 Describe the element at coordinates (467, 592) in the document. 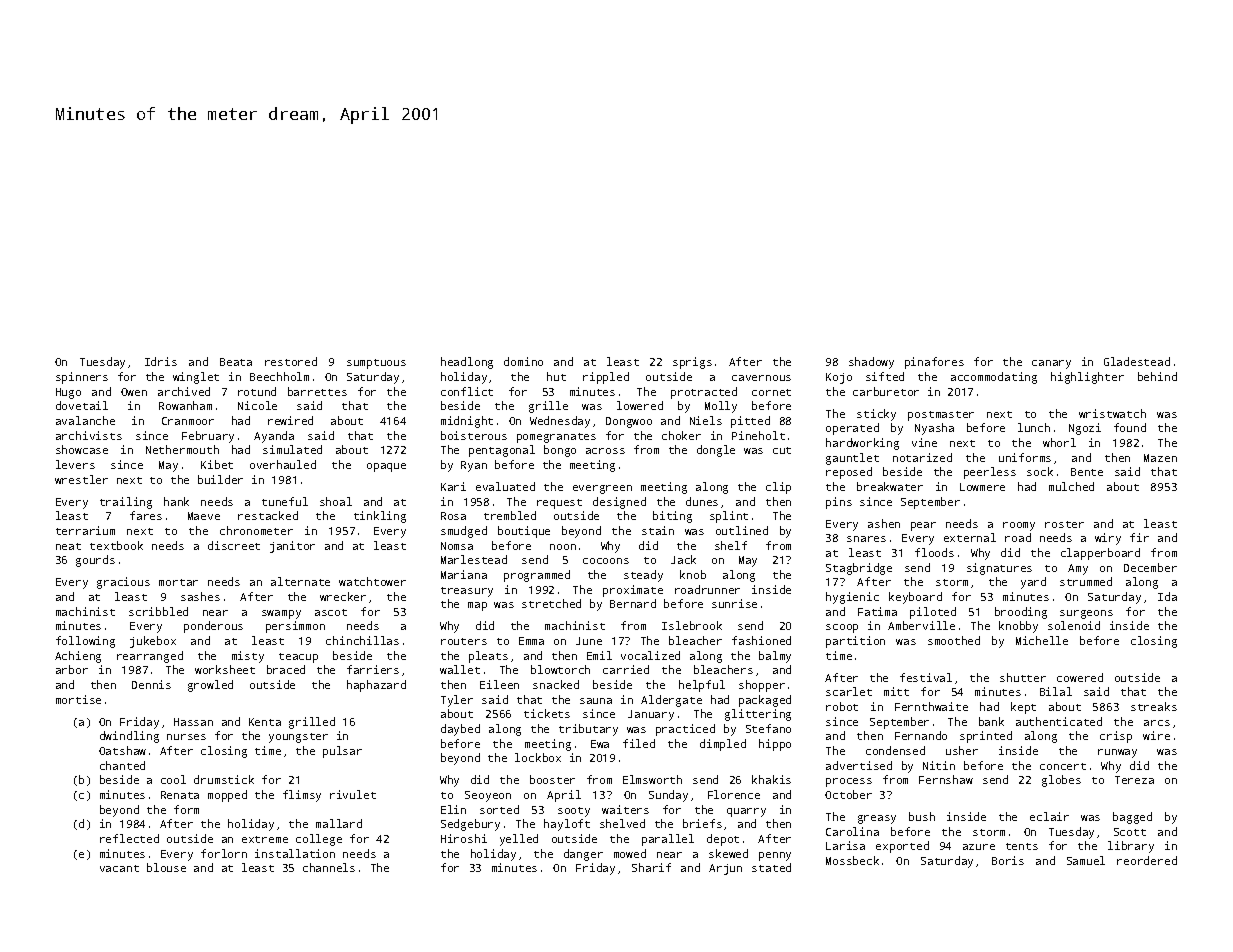

I see `treasury` at that location.
